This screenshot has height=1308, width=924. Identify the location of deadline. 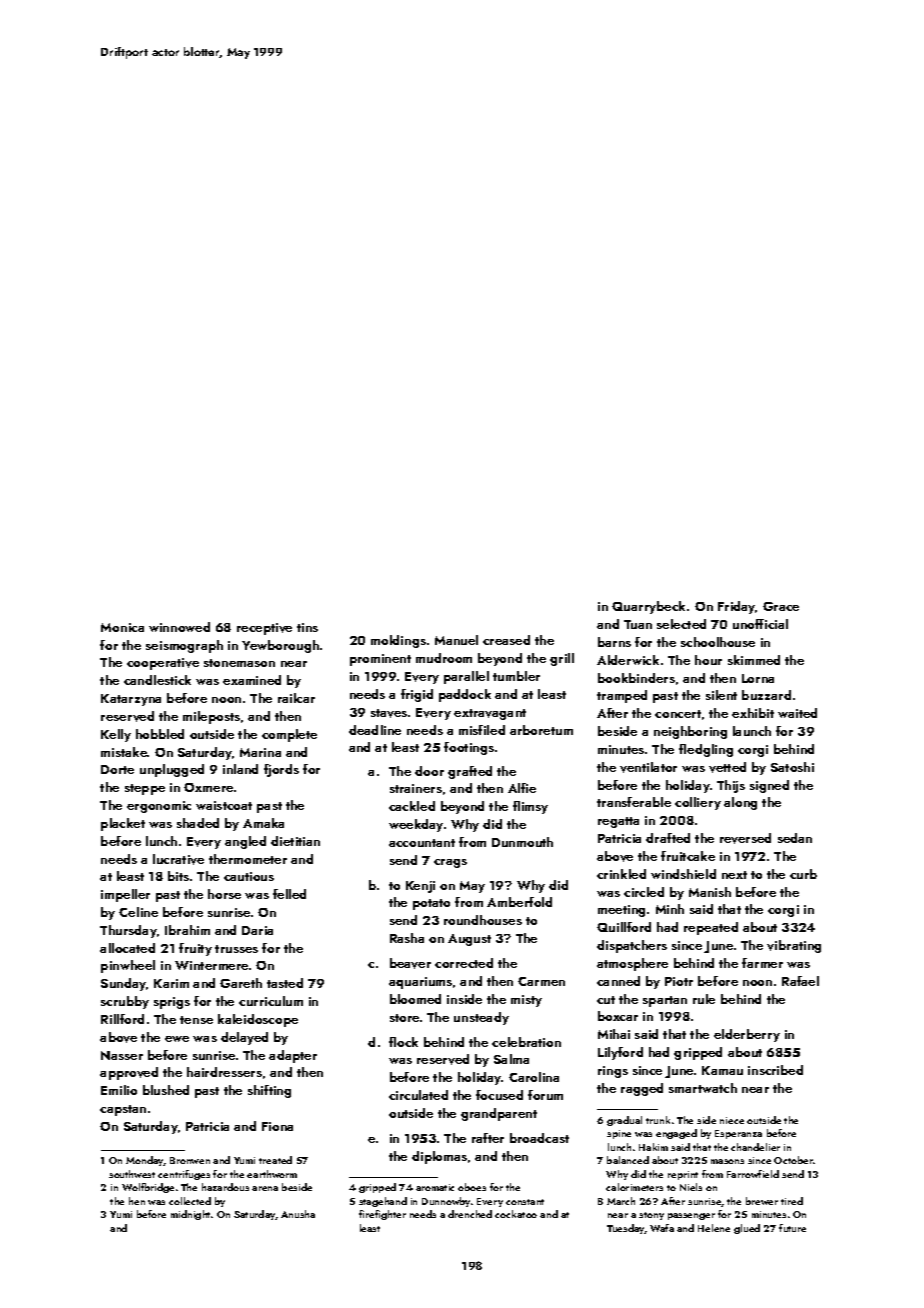
(375, 730).
